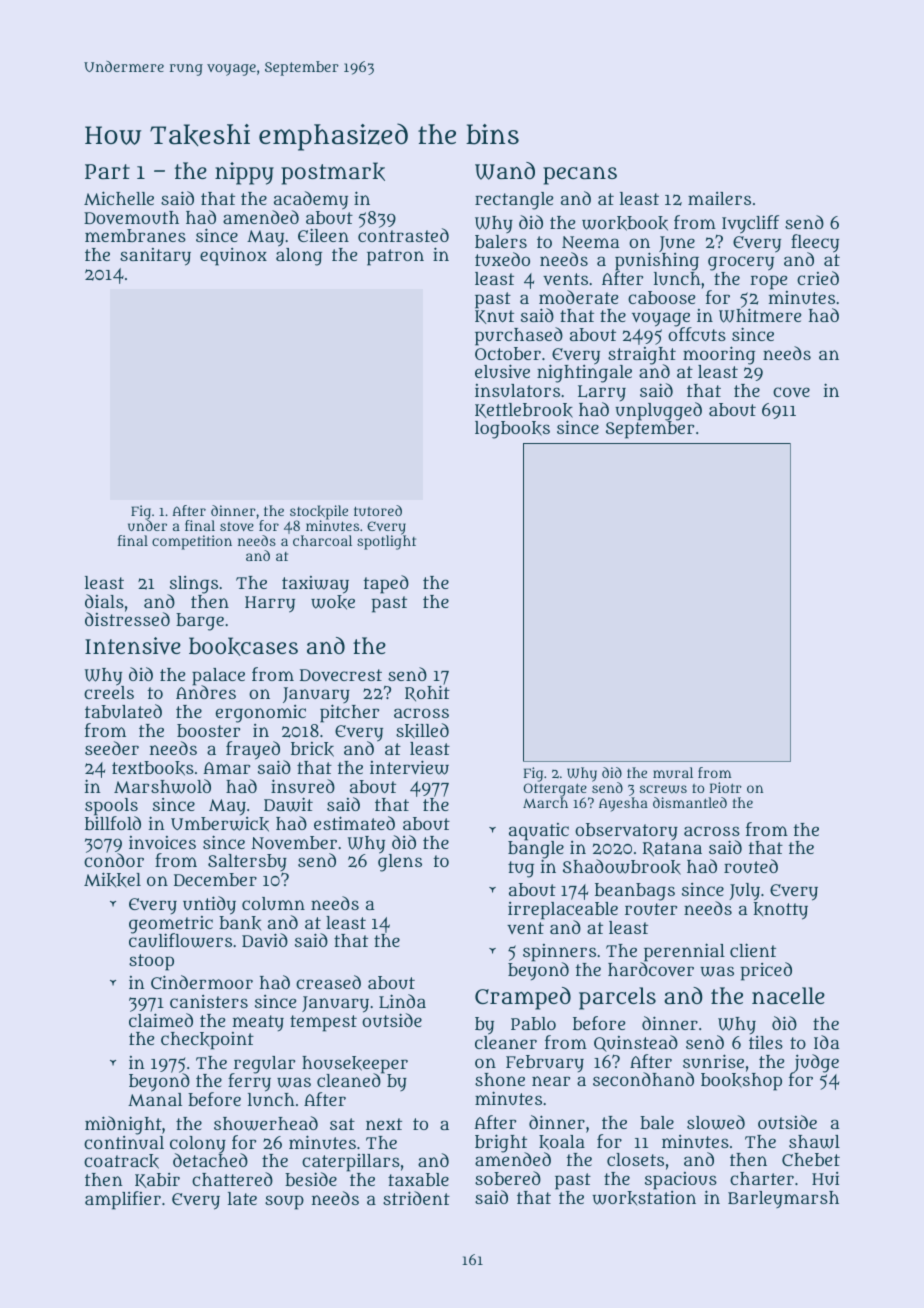 The image size is (924, 1308). Describe the element at coordinates (658, 411) in the screenshot. I see `unplugged` at that location.
